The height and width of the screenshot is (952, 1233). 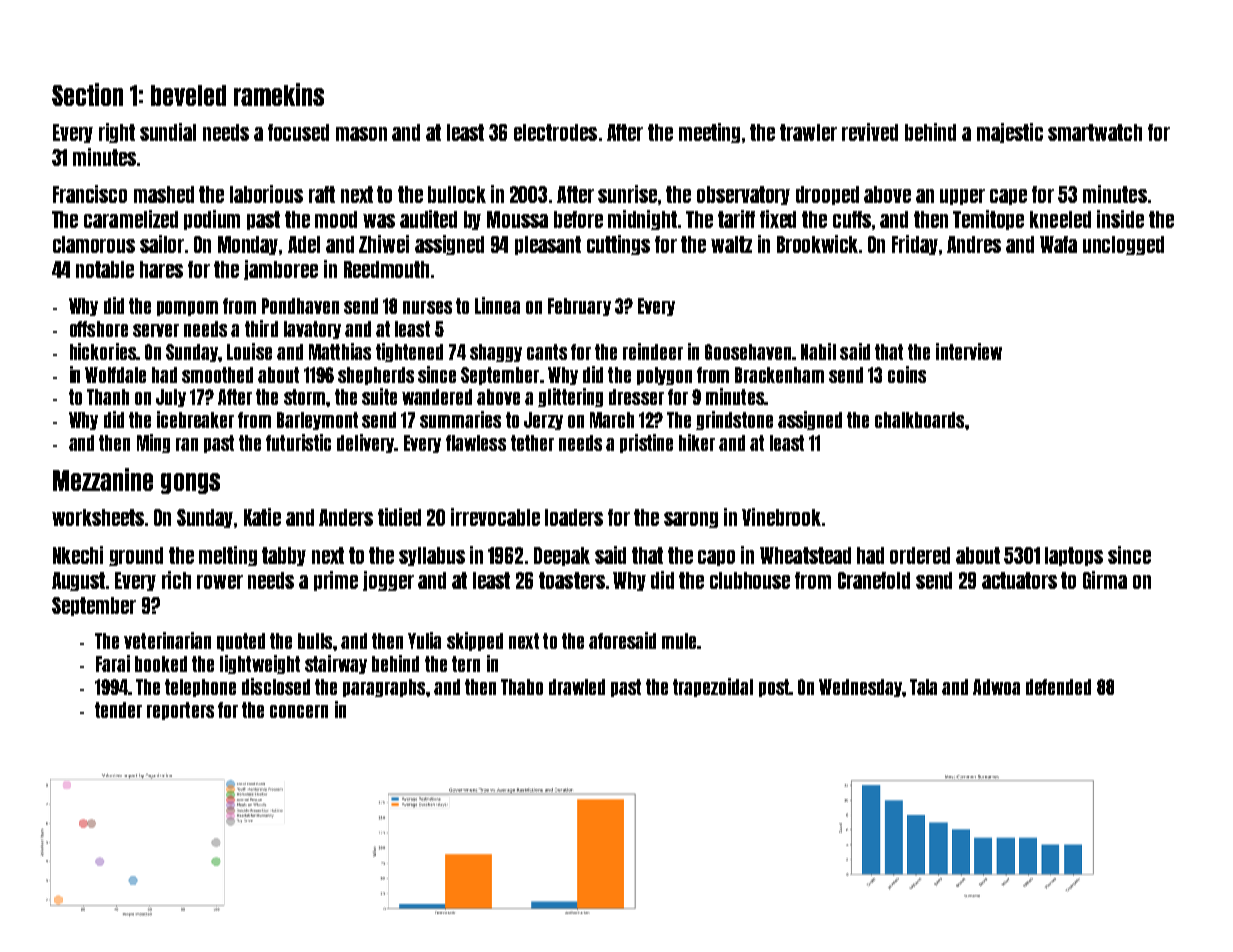 What do you see at coordinates (386, 269) in the screenshot?
I see `Reedmouth` at bounding box center [386, 269].
